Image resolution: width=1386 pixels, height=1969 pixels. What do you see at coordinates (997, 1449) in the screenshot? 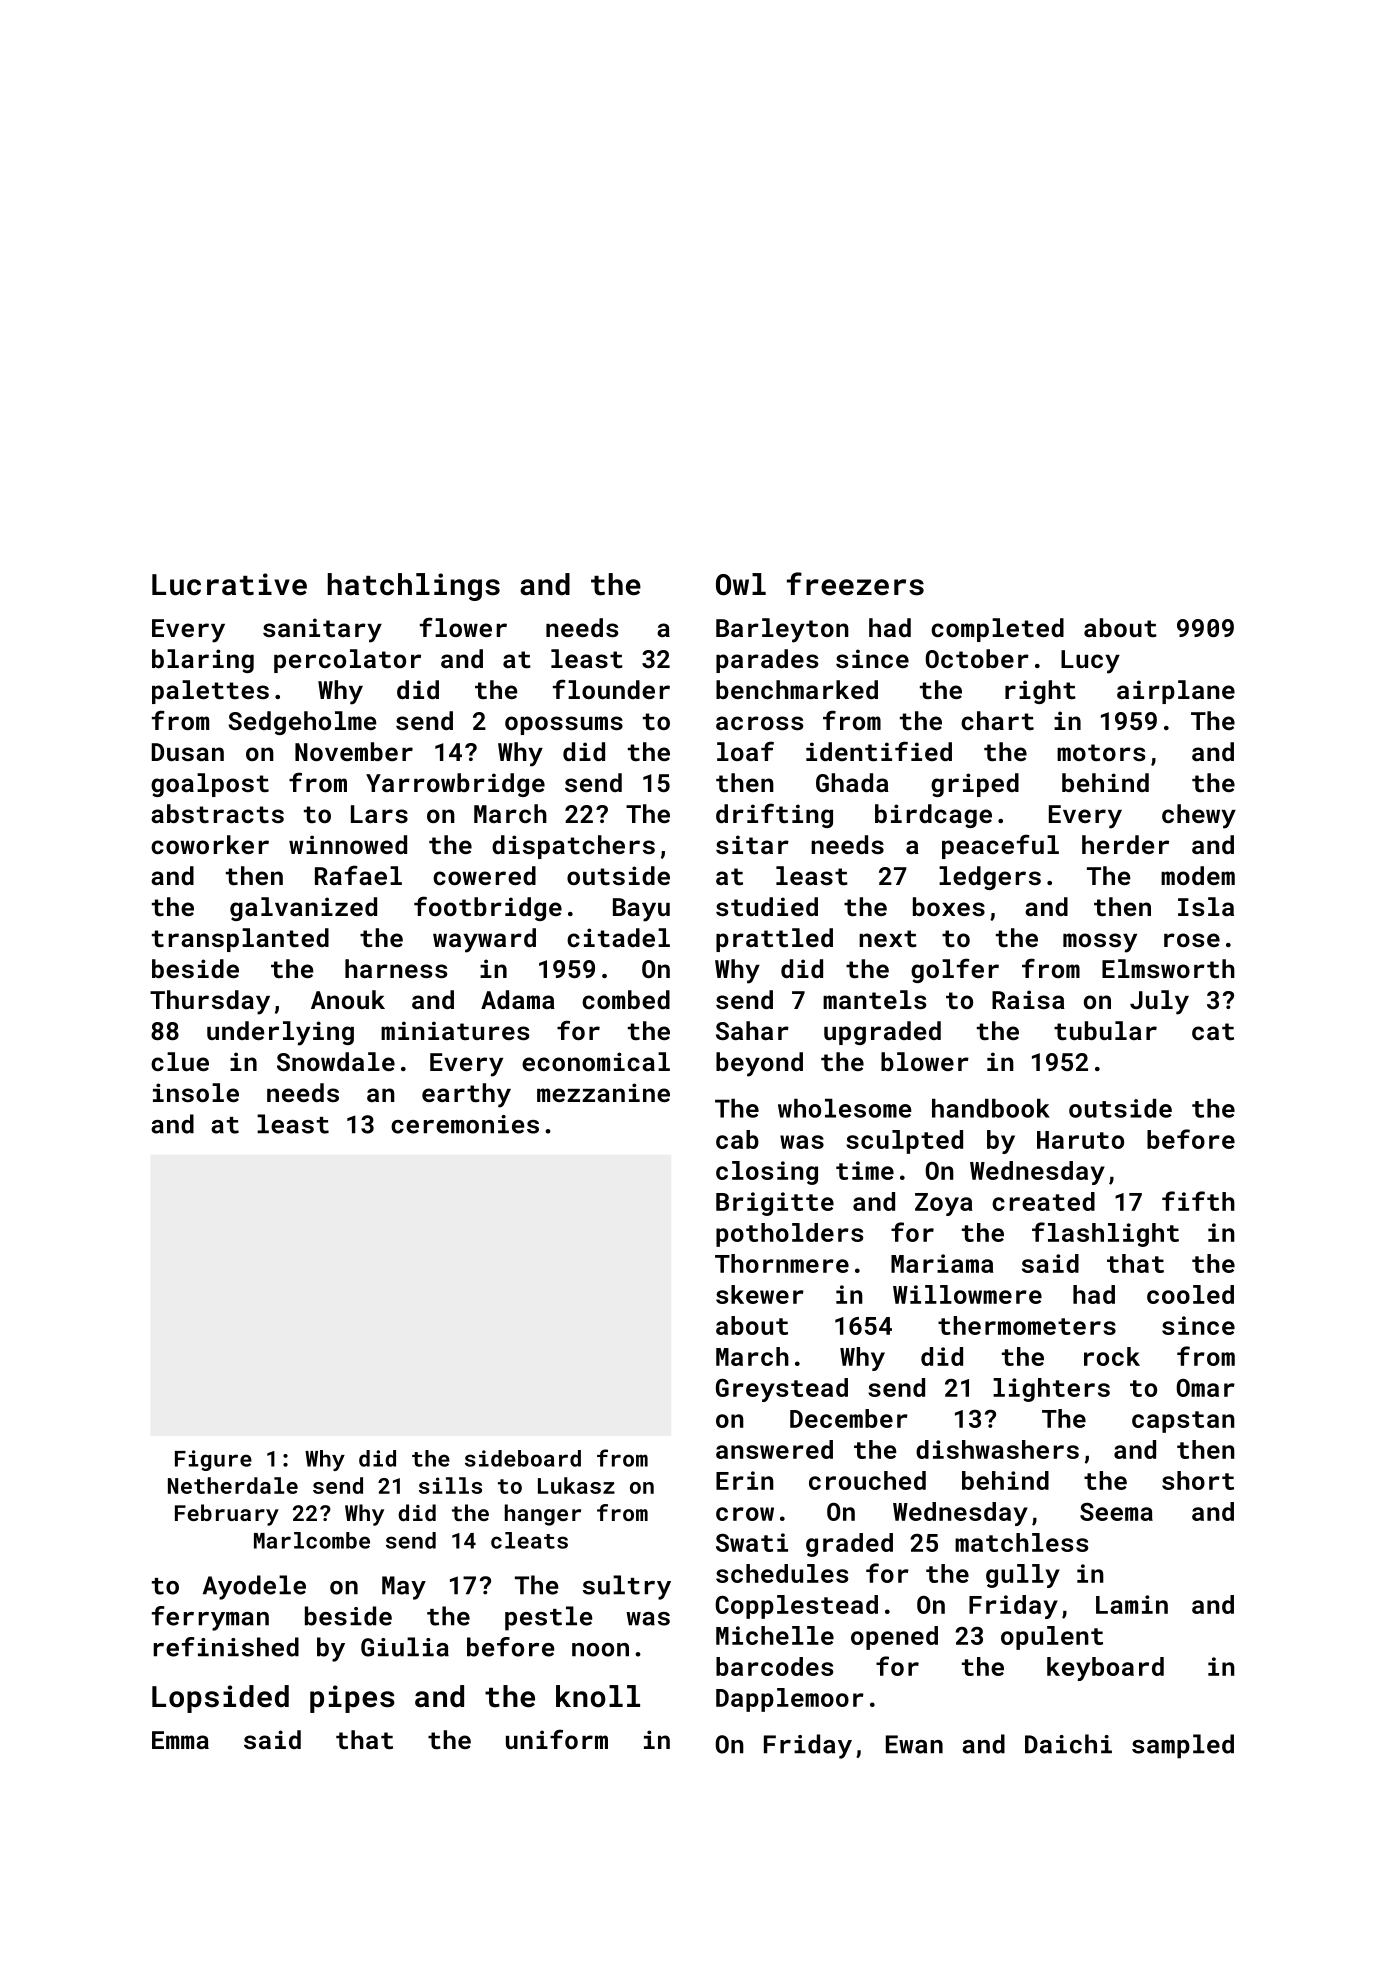
I see `dishwashers` at bounding box center [997, 1449].
